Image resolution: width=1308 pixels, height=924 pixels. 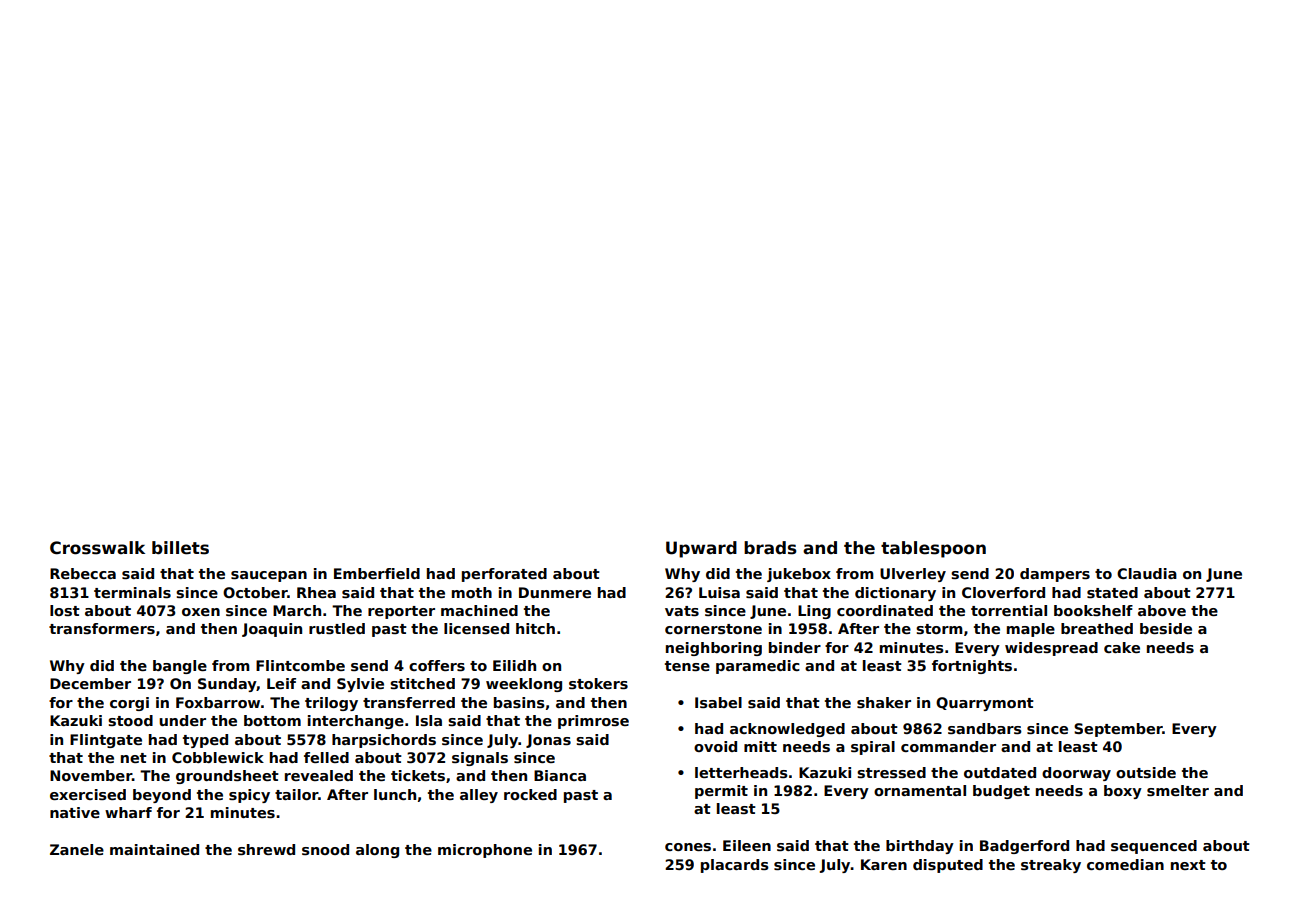 I want to click on Rebecca, so click(x=83, y=573).
